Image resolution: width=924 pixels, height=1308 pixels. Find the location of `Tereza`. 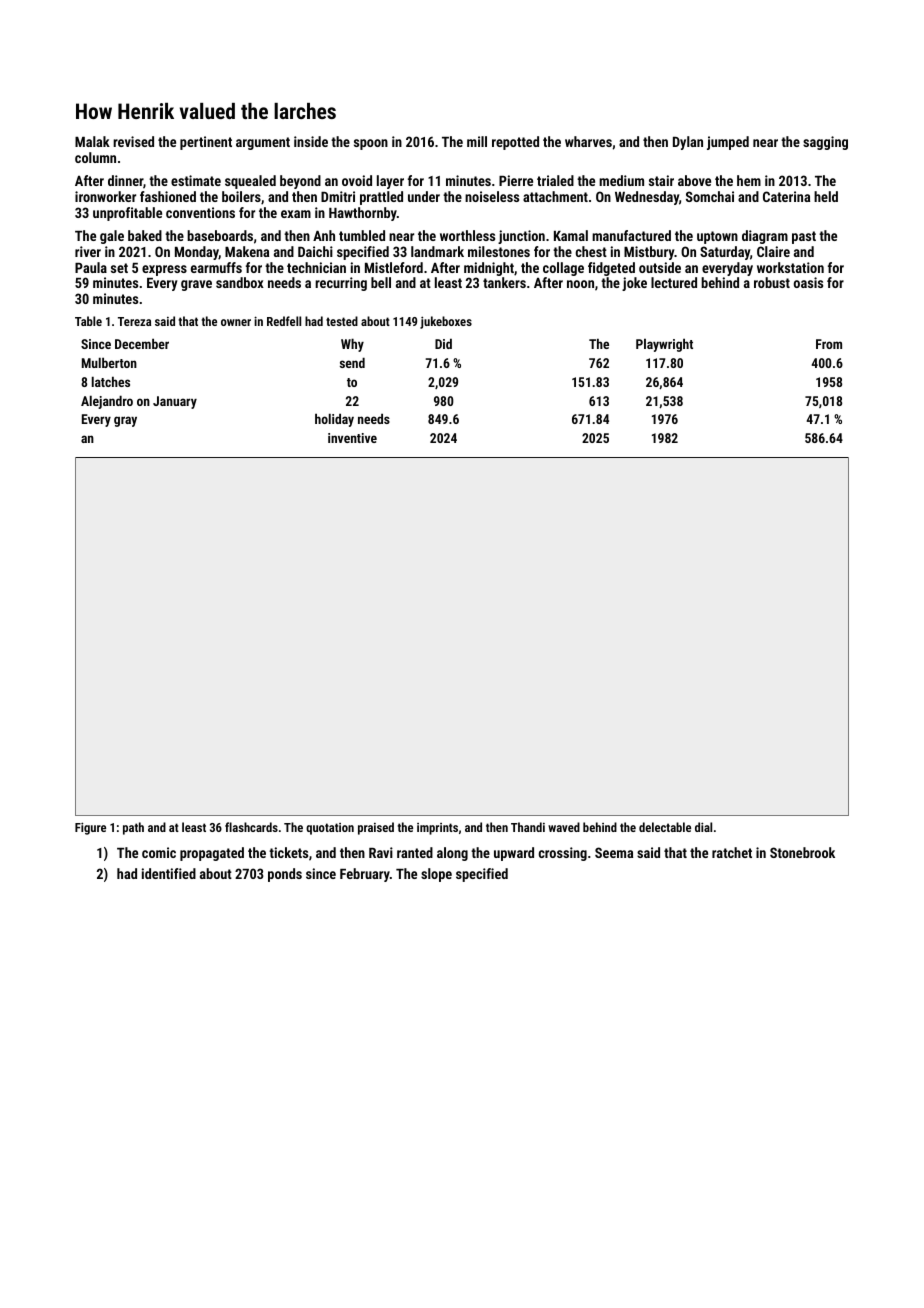

Tereza is located at coordinates (134, 321).
